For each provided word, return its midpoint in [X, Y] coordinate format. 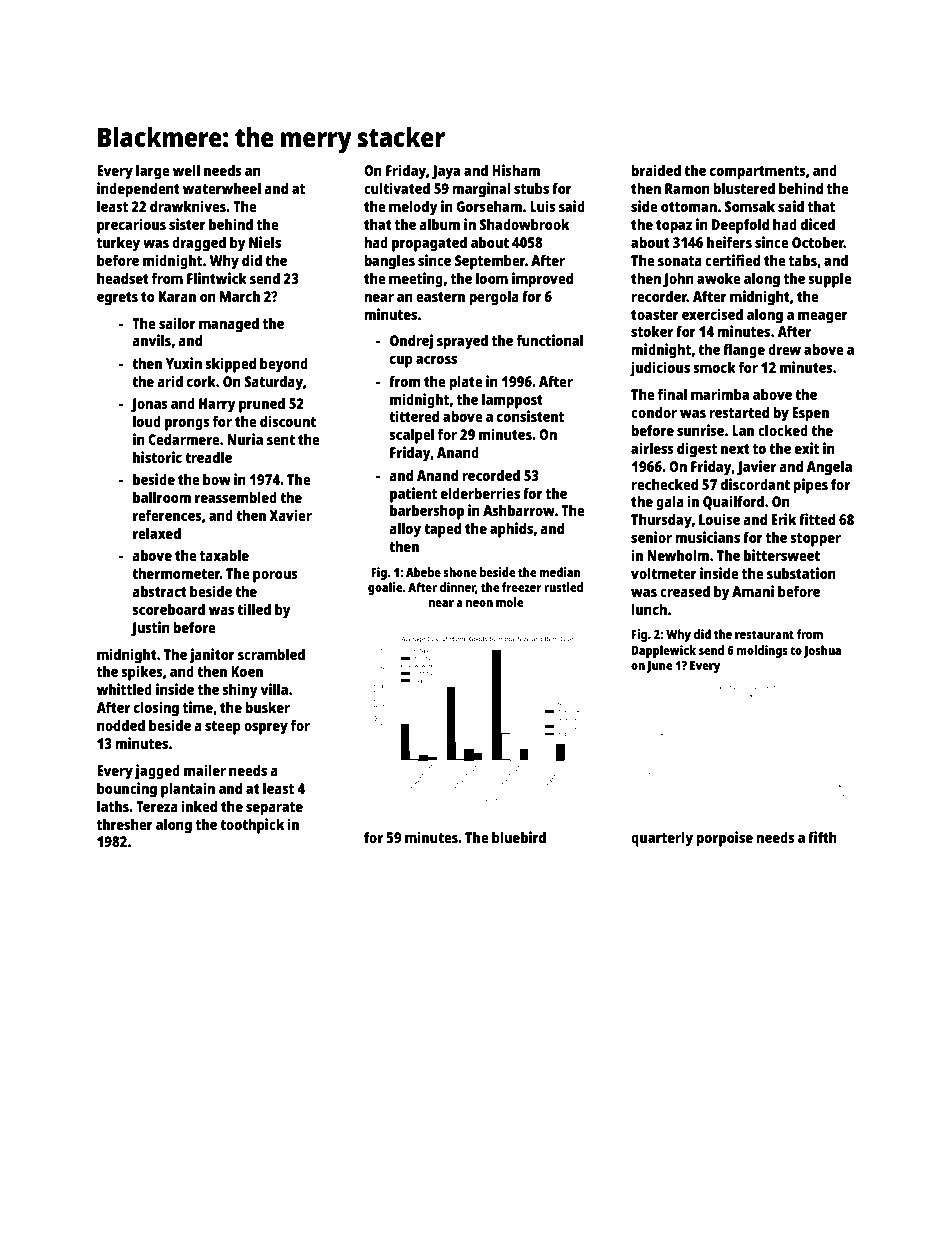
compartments [758, 173]
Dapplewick [663, 651]
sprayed [462, 342]
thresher [125, 824]
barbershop [427, 512]
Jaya [446, 172]
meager [823, 318]
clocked [783, 430]
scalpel [411, 436]
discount [288, 421]
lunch [649, 609]
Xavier [291, 515]
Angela [829, 468]
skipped [230, 365]
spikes [142, 673]
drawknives [188, 206]
